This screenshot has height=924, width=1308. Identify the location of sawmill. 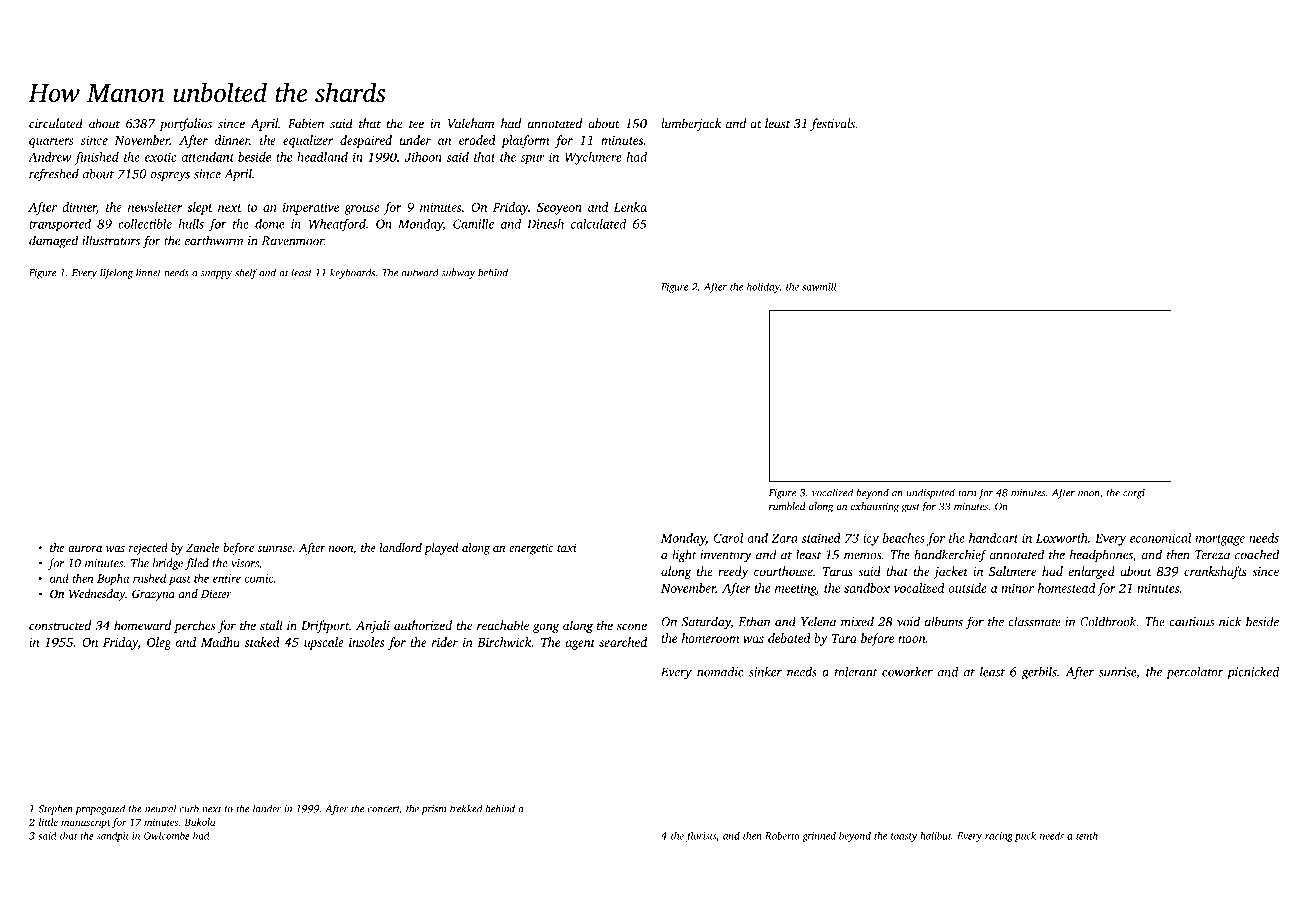
(819, 286).
